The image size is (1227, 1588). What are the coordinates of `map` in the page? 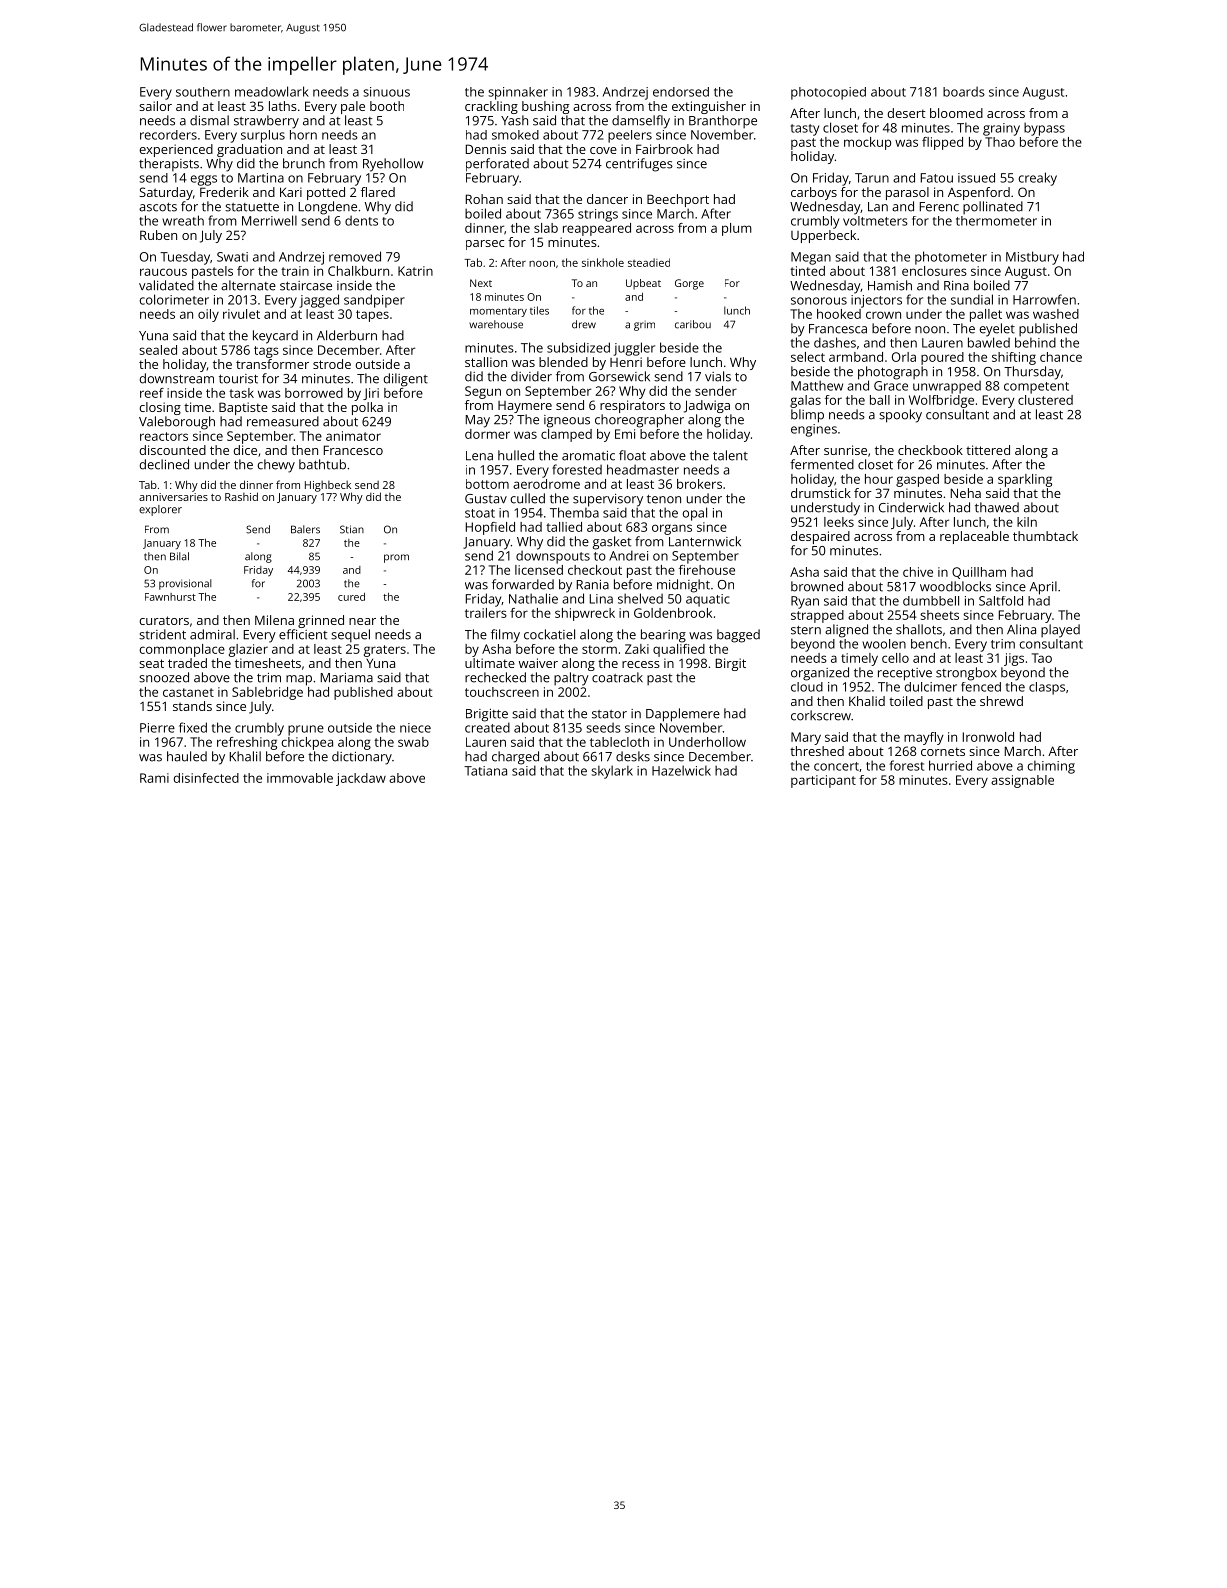 It's located at (299, 680).
